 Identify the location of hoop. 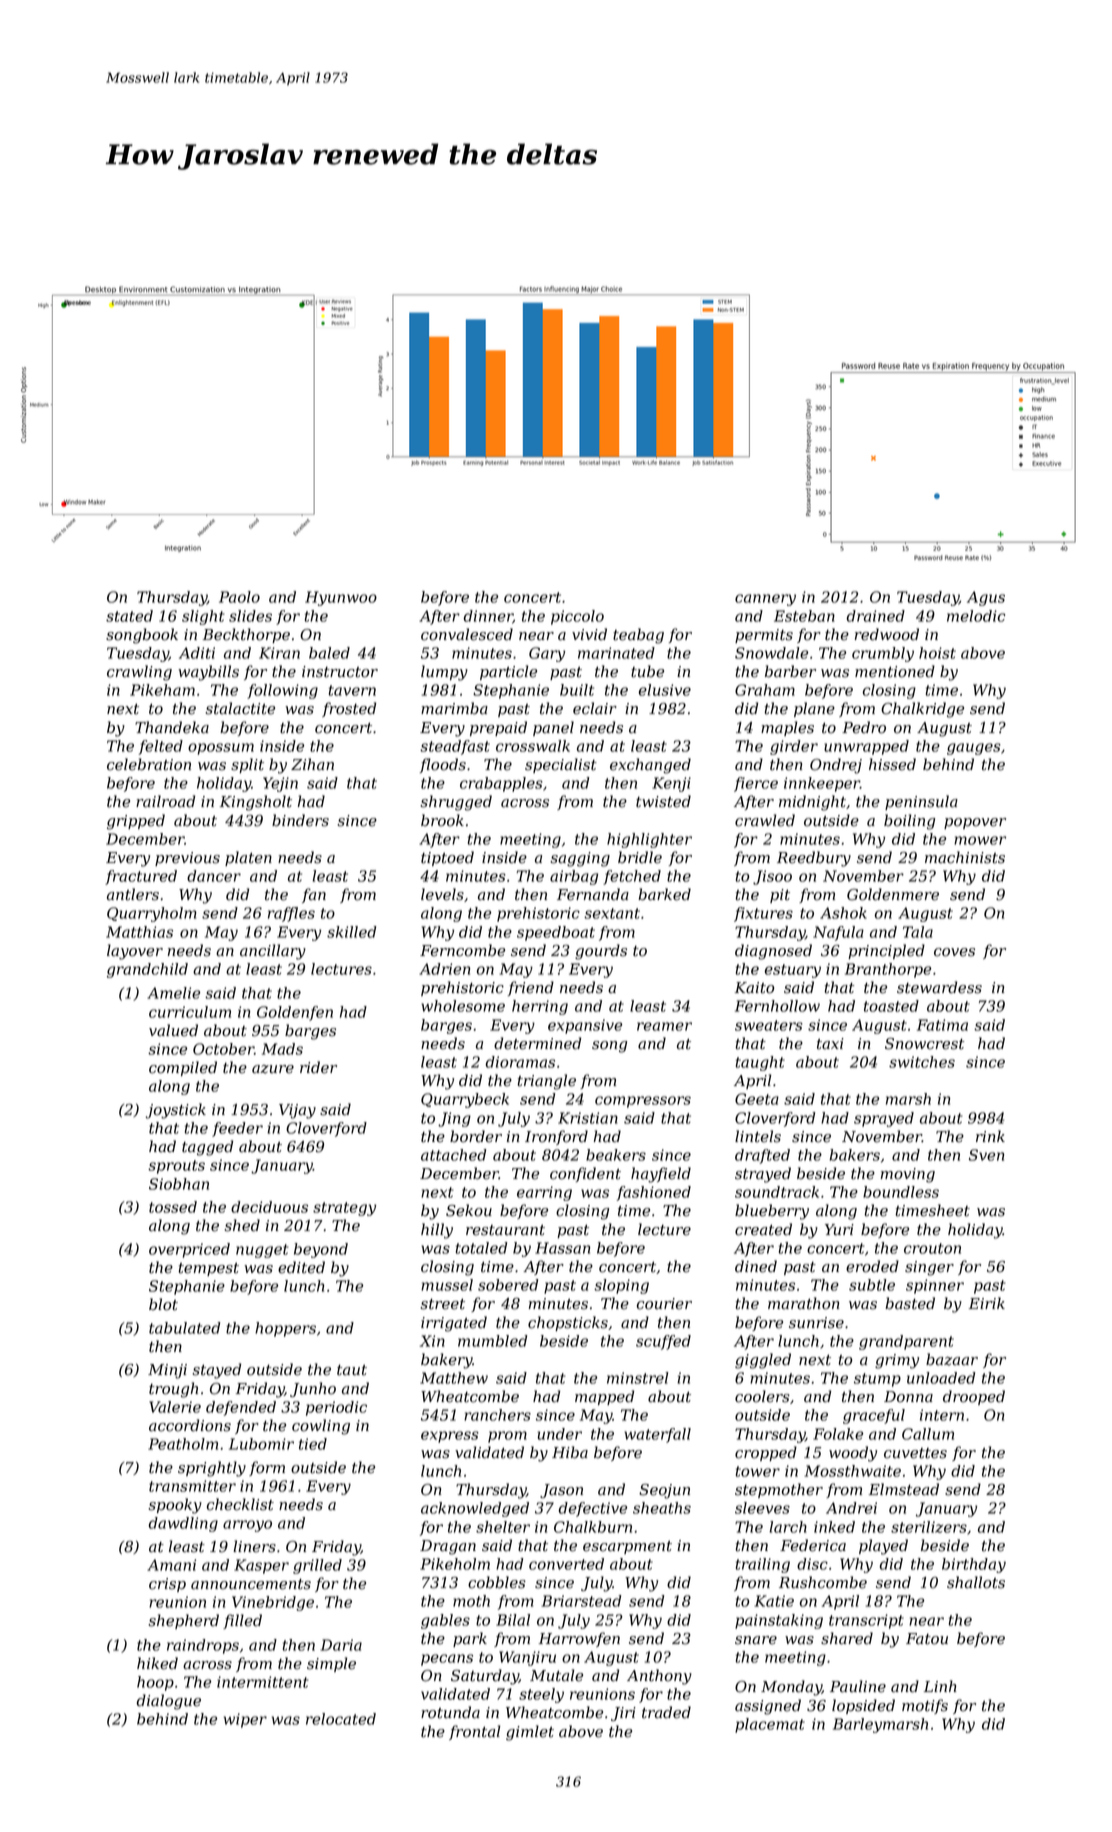
(155, 1683).
